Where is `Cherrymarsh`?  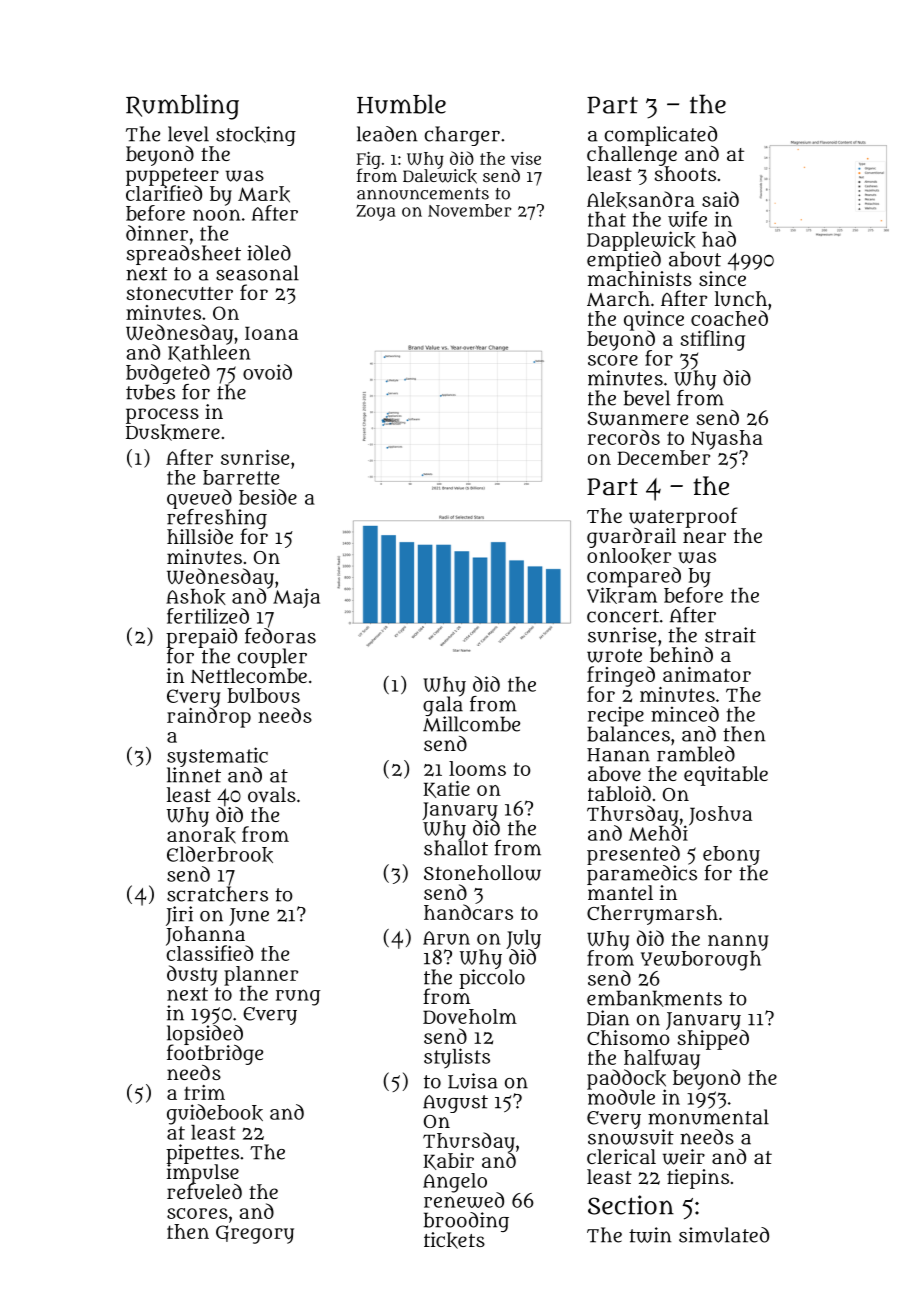 Cherrymarsh is located at coordinates (652, 915).
